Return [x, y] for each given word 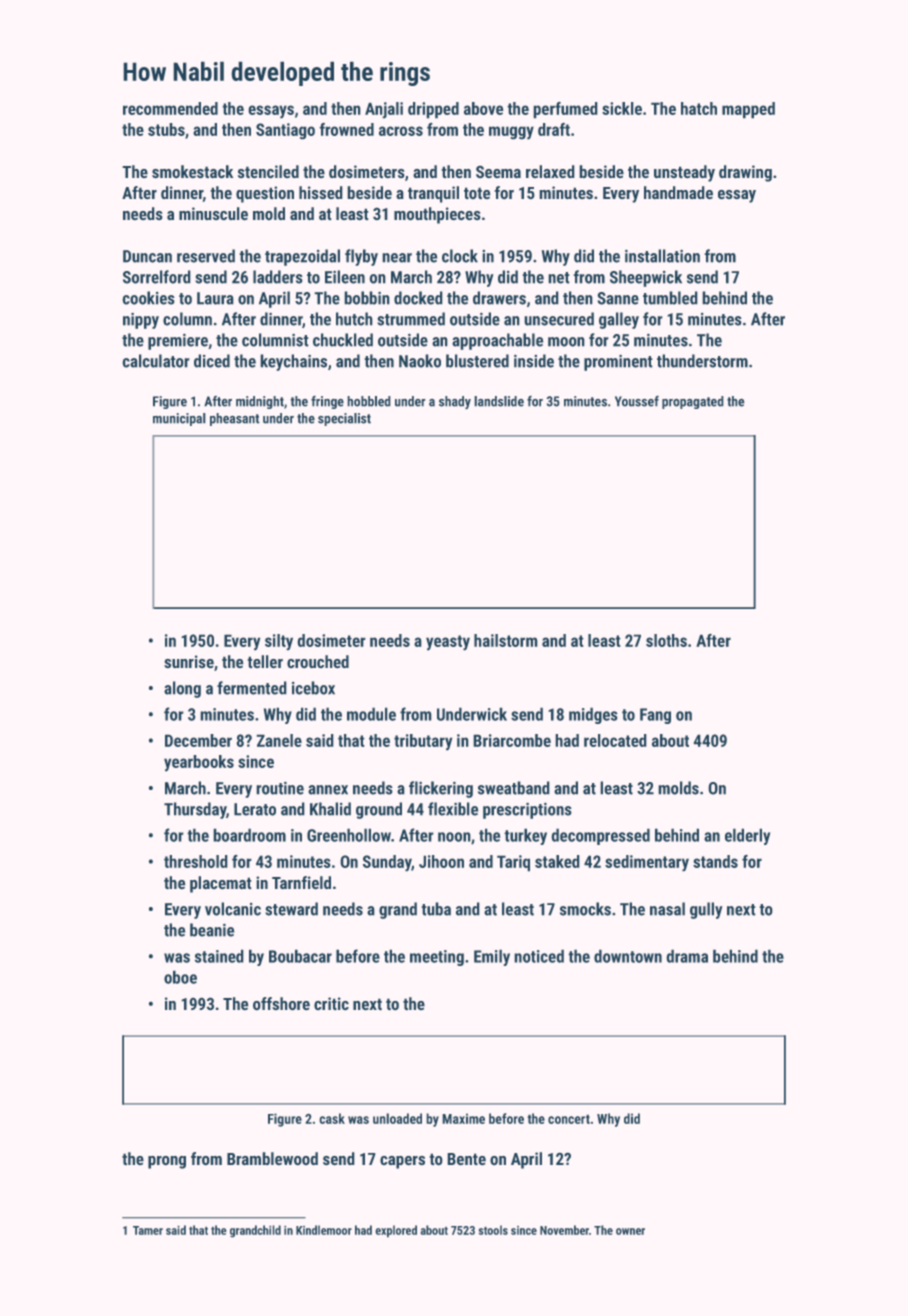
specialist [344, 419]
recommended [170, 108]
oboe [180, 977]
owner [630, 1231]
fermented [252, 688]
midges [593, 715]
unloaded [397, 1118]
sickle [622, 108]
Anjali [384, 110]
